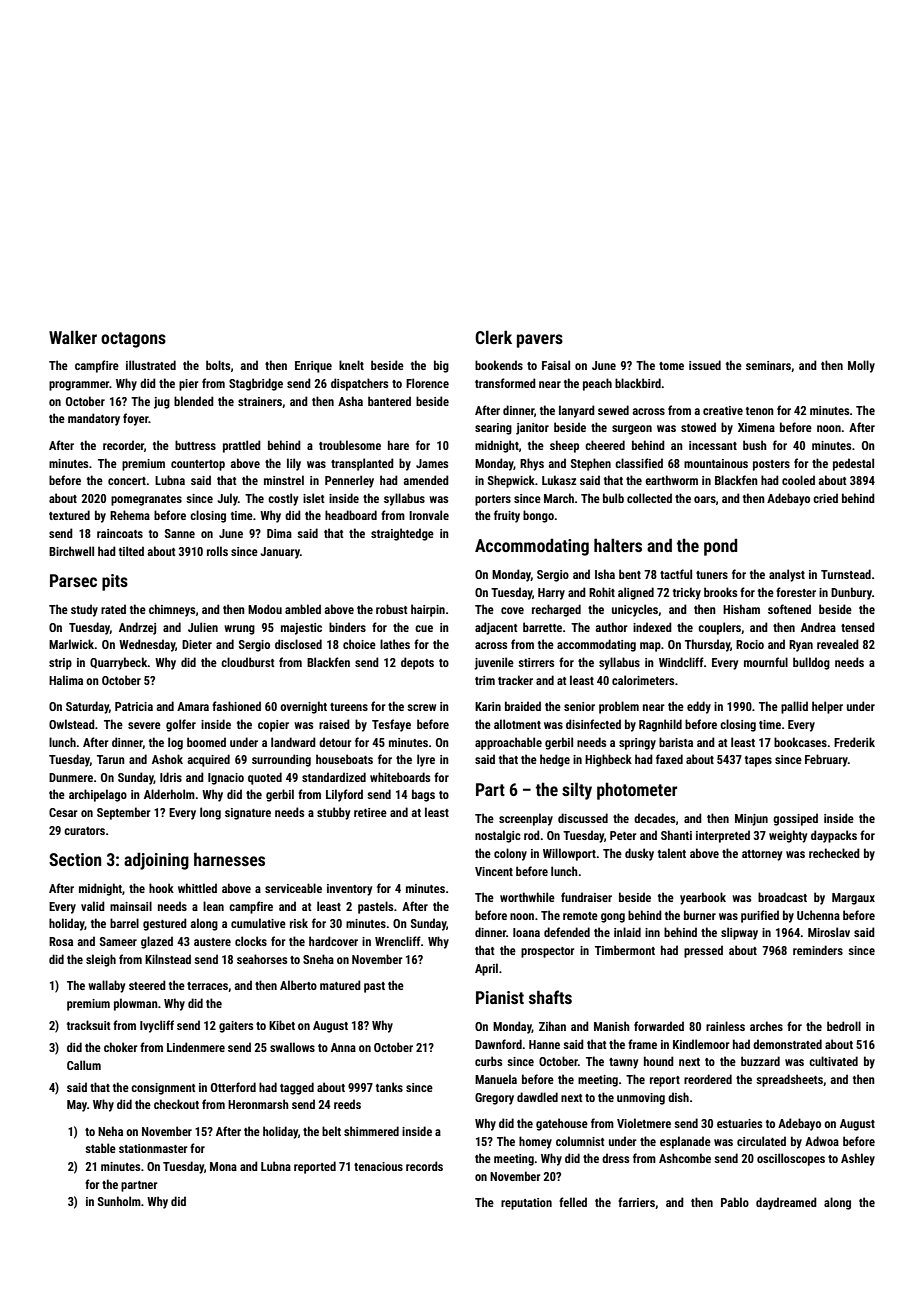 The image size is (924, 1308). What do you see at coordinates (493, 337) in the screenshot?
I see `Clerk` at bounding box center [493, 337].
